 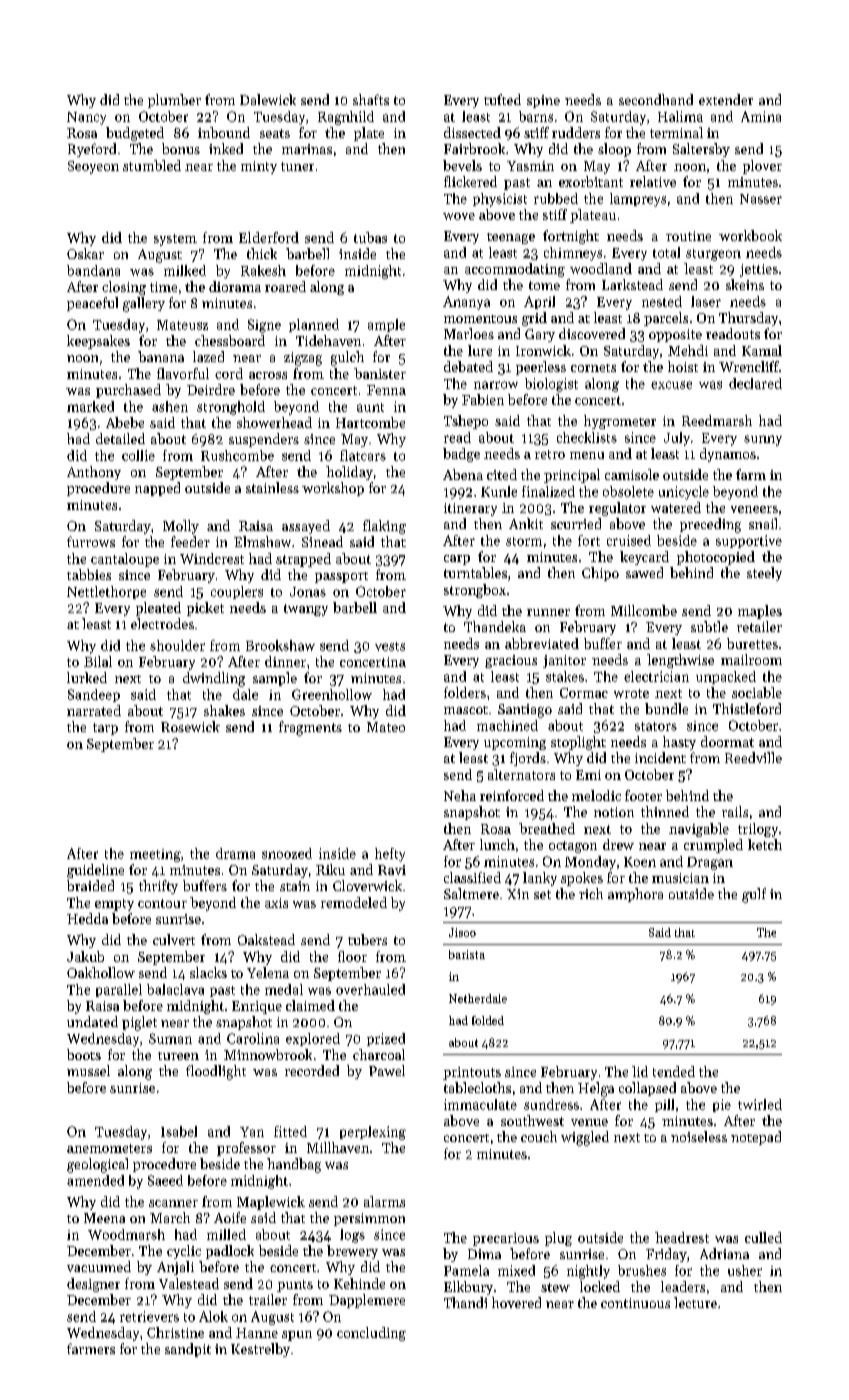 What do you see at coordinates (93, 270) in the screenshot?
I see `bandana` at bounding box center [93, 270].
